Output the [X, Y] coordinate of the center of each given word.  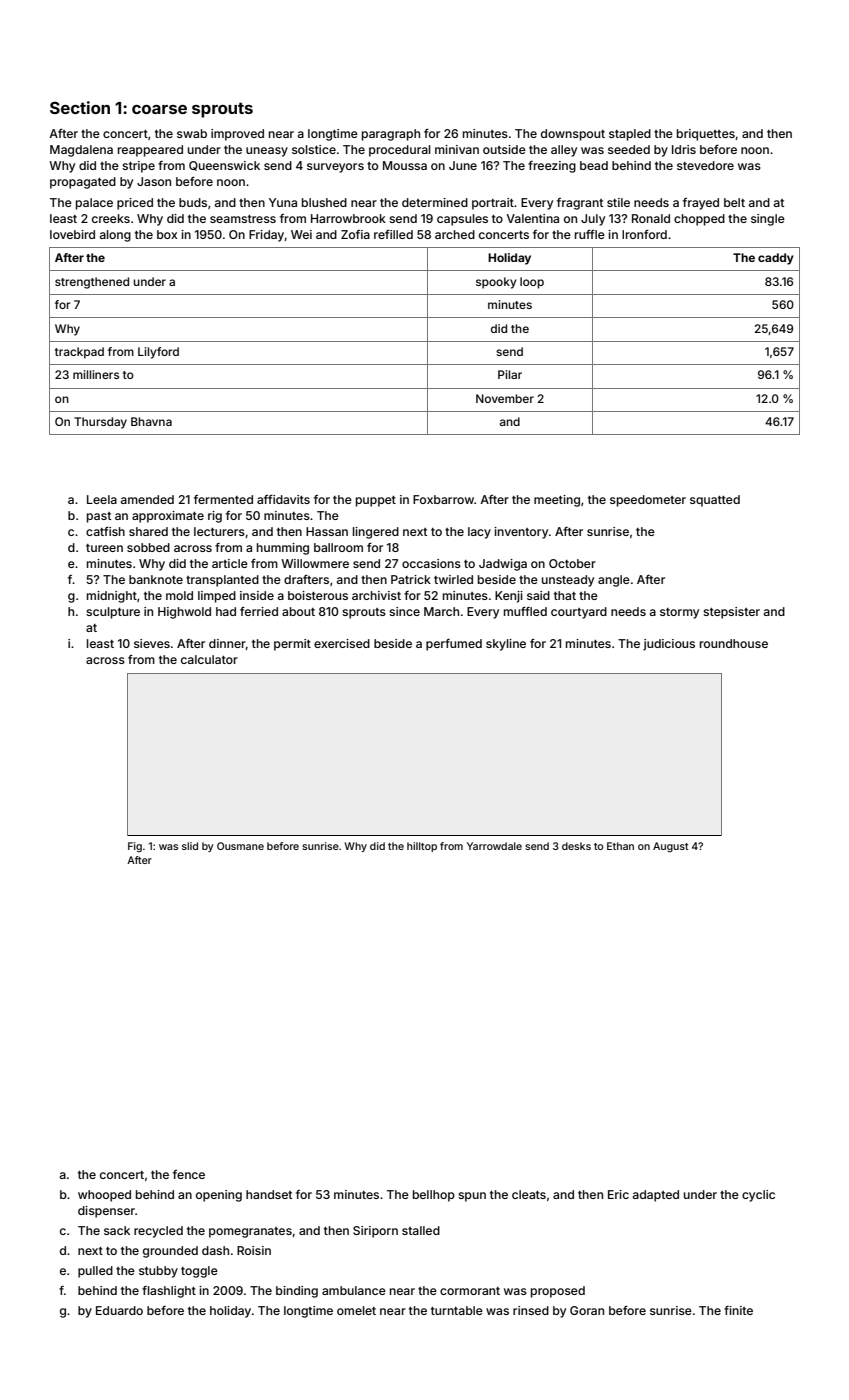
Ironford [644, 234]
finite [738, 1310]
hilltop [422, 847]
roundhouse [734, 643]
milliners [96, 374]
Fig [135, 847]
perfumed [454, 645]
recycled [158, 1232]
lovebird [72, 234]
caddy [776, 259]
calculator [209, 659]
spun [472, 1197]
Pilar [510, 374]
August [671, 847]
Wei [301, 234]
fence [189, 1174]
